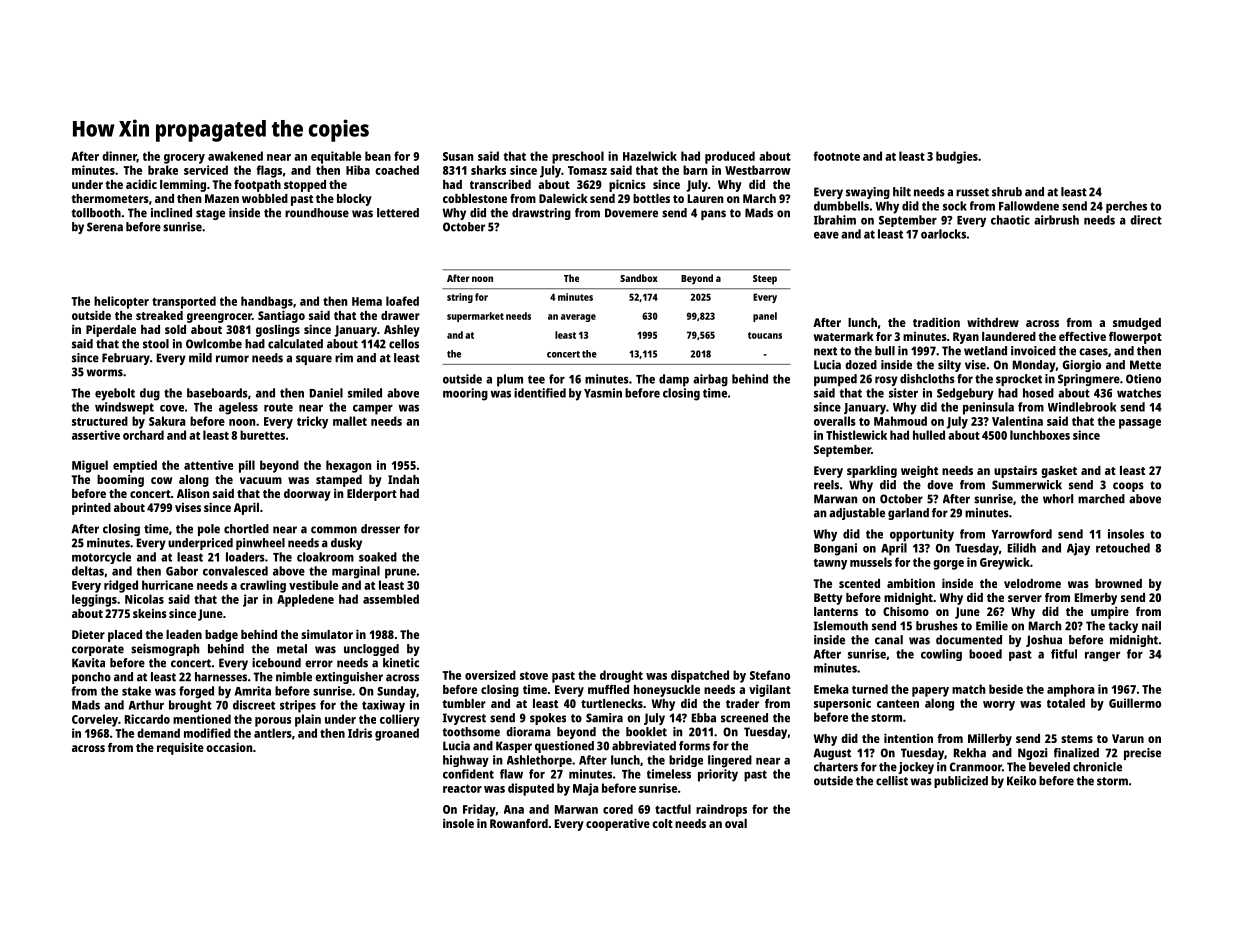 The image size is (1233, 952). Describe the element at coordinates (1021, 781) in the screenshot. I see `Keiko` at that location.
